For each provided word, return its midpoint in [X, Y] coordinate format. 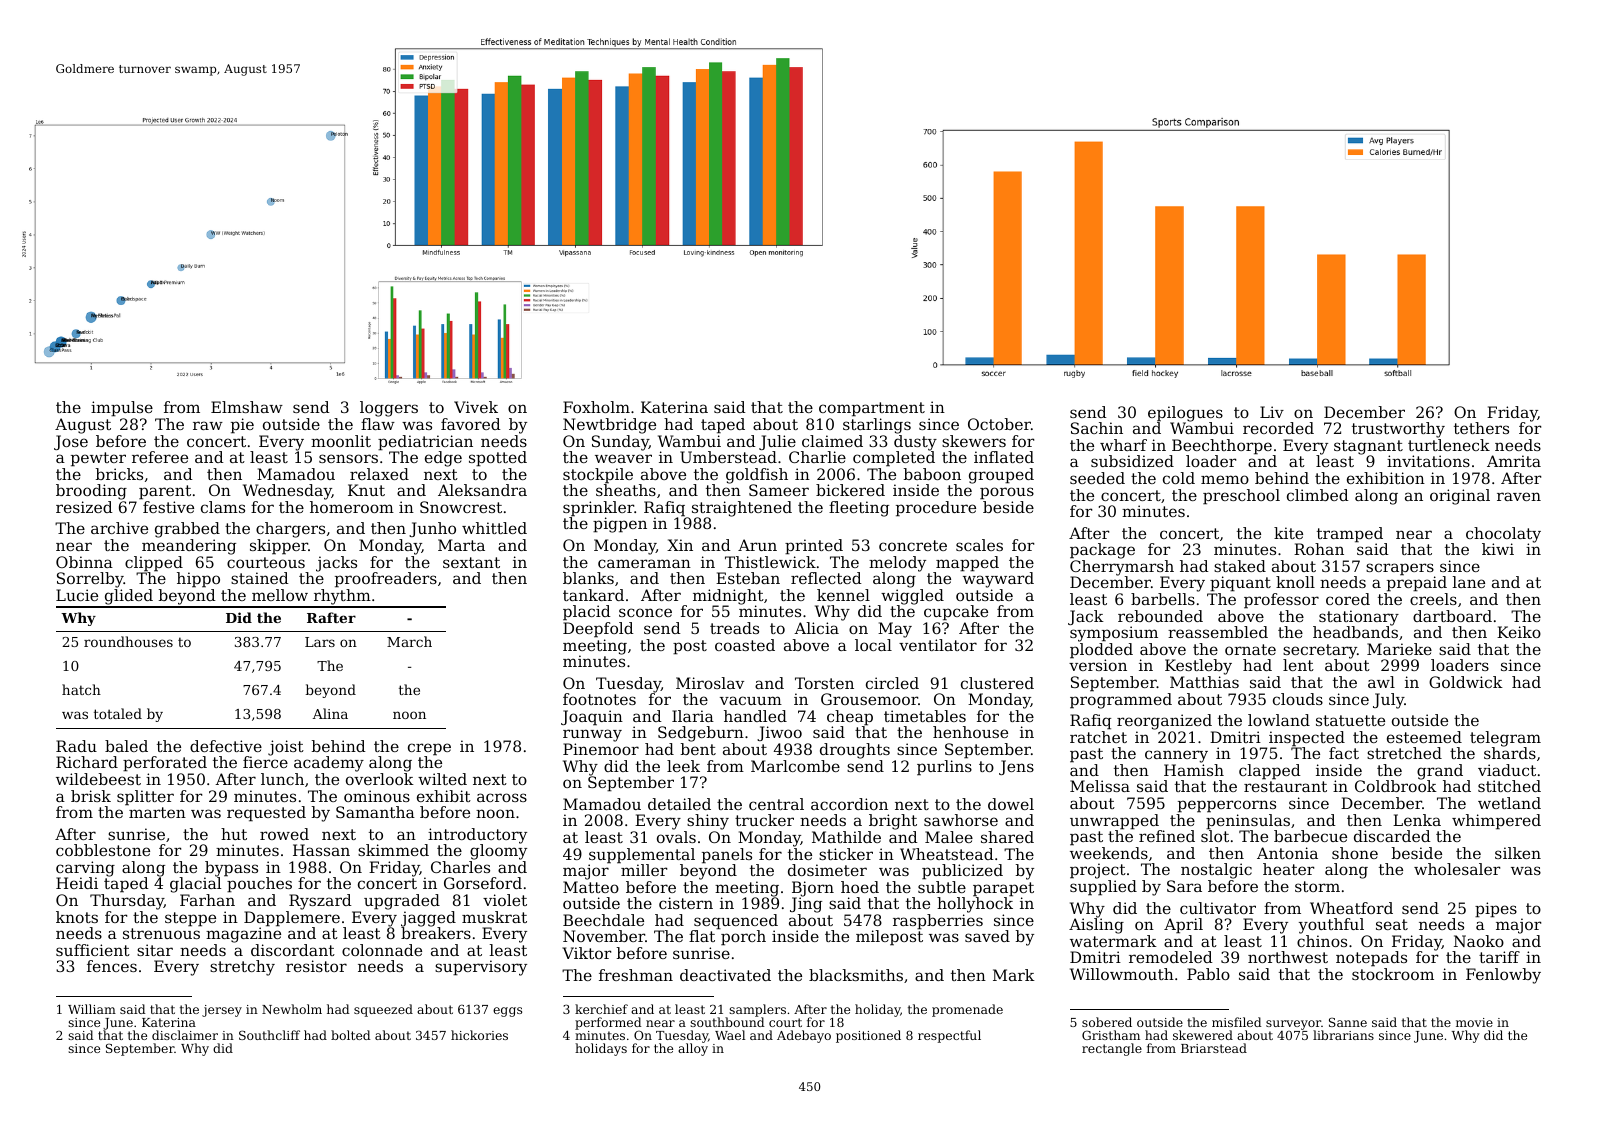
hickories [479, 1035]
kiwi [1498, 549]
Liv [1272, 412]
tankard [593, 595]
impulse [122, 409]
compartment [872, 409]
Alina [330, 713]
